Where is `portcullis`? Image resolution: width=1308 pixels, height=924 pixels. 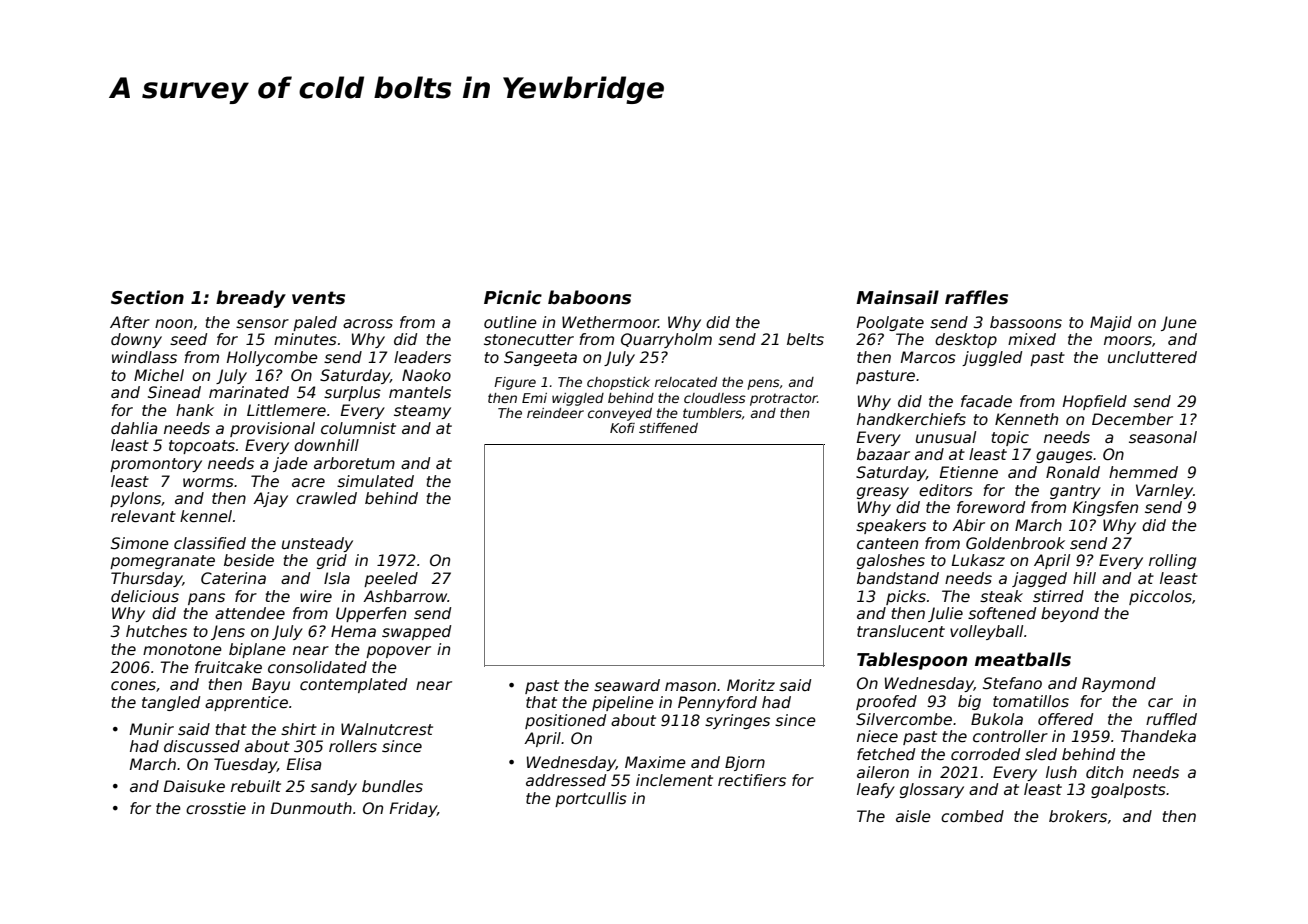
portcullis is located at coordinates (591, 799).
